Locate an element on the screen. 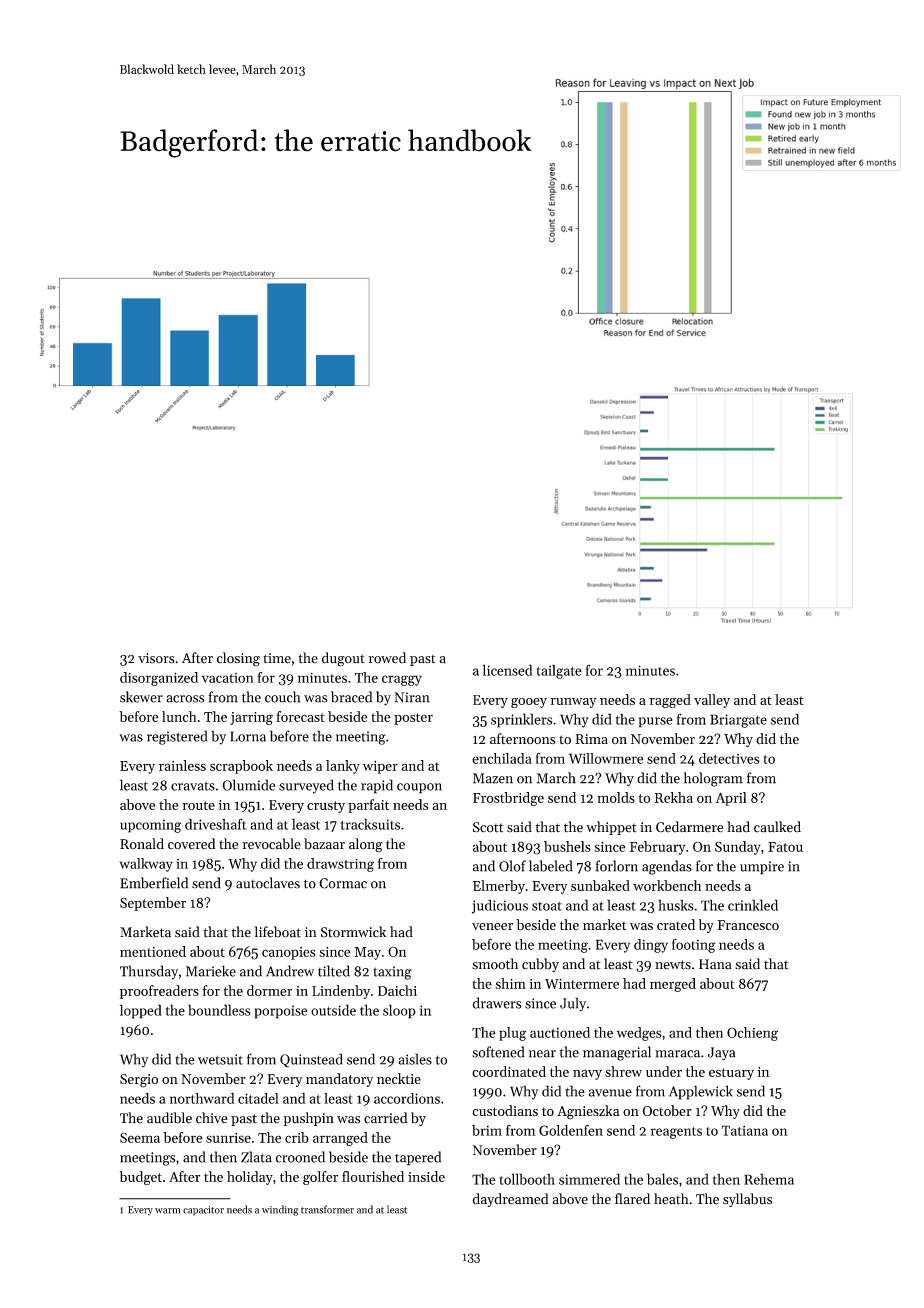 The height and width of the screenshot is (1308, 924). Lorna is located at coordinates (248, 736).
